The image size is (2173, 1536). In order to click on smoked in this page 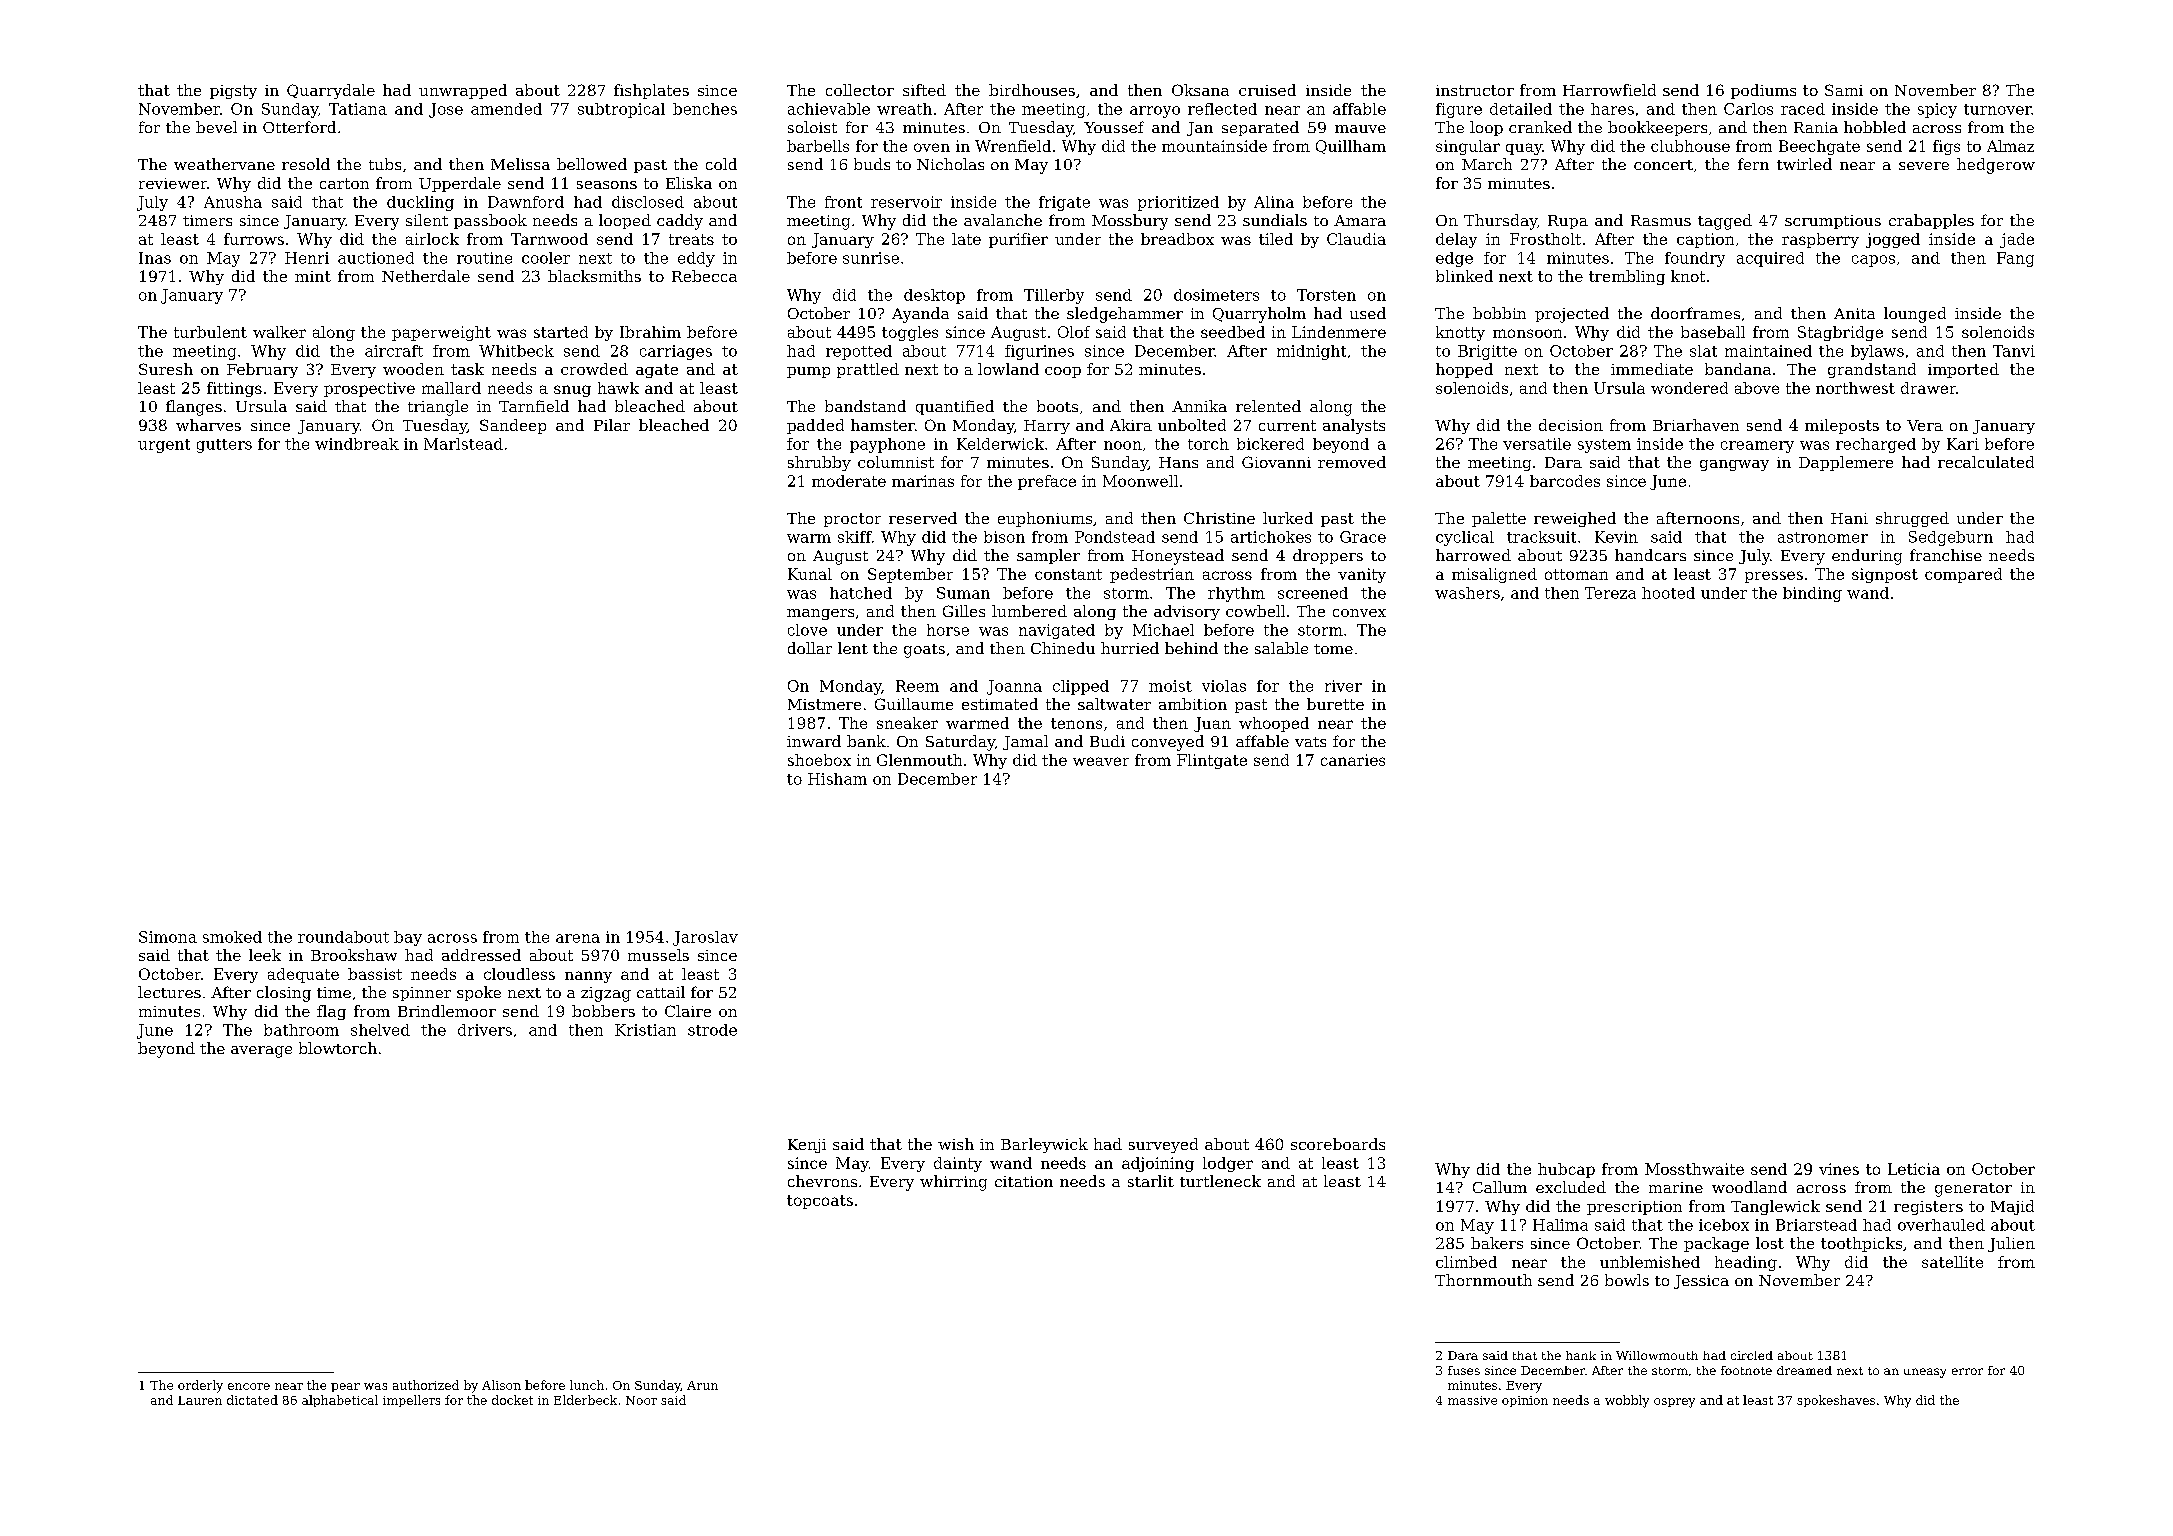, I will do `click(232, 937)`.
